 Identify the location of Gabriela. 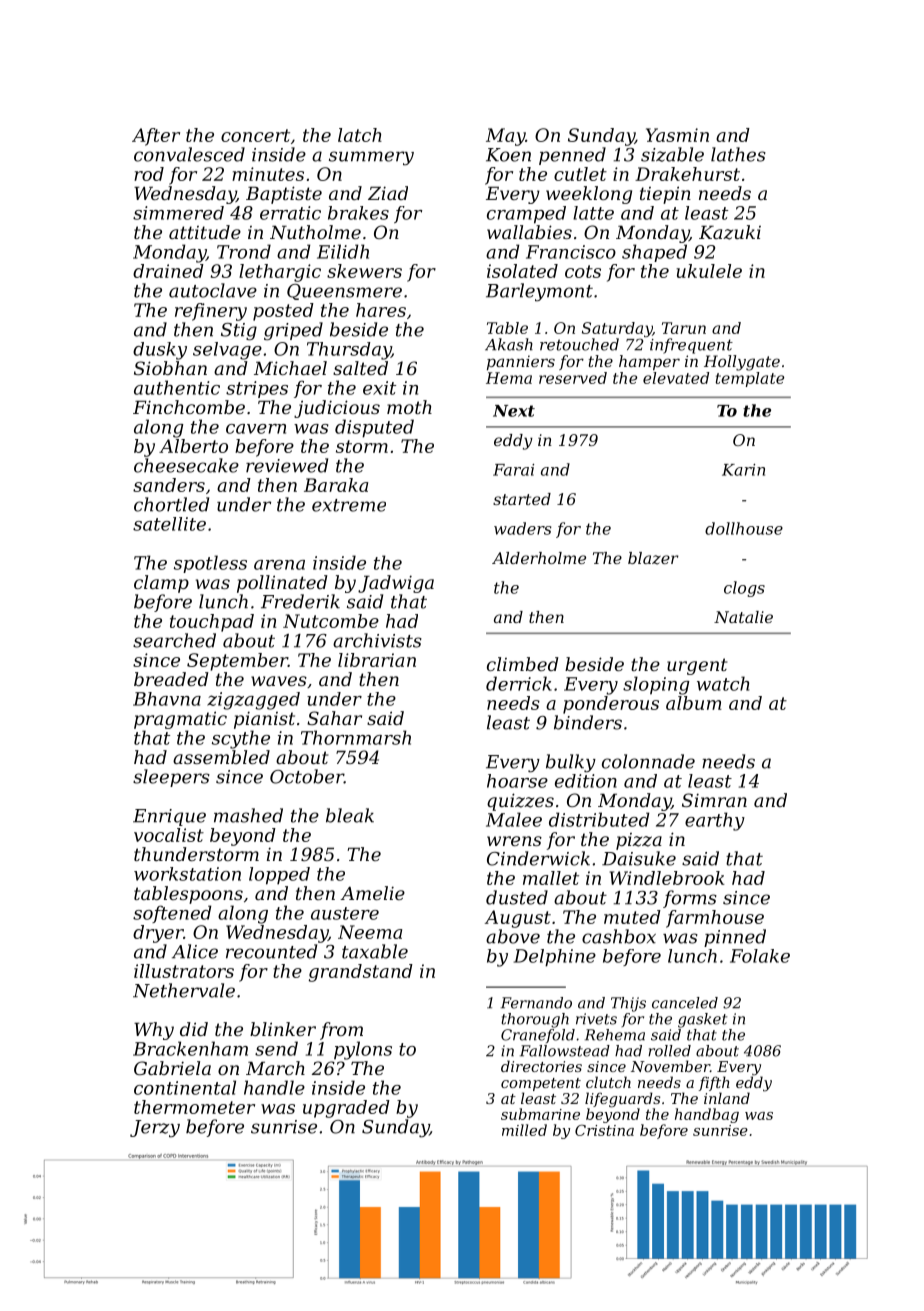
(172, 1068).
